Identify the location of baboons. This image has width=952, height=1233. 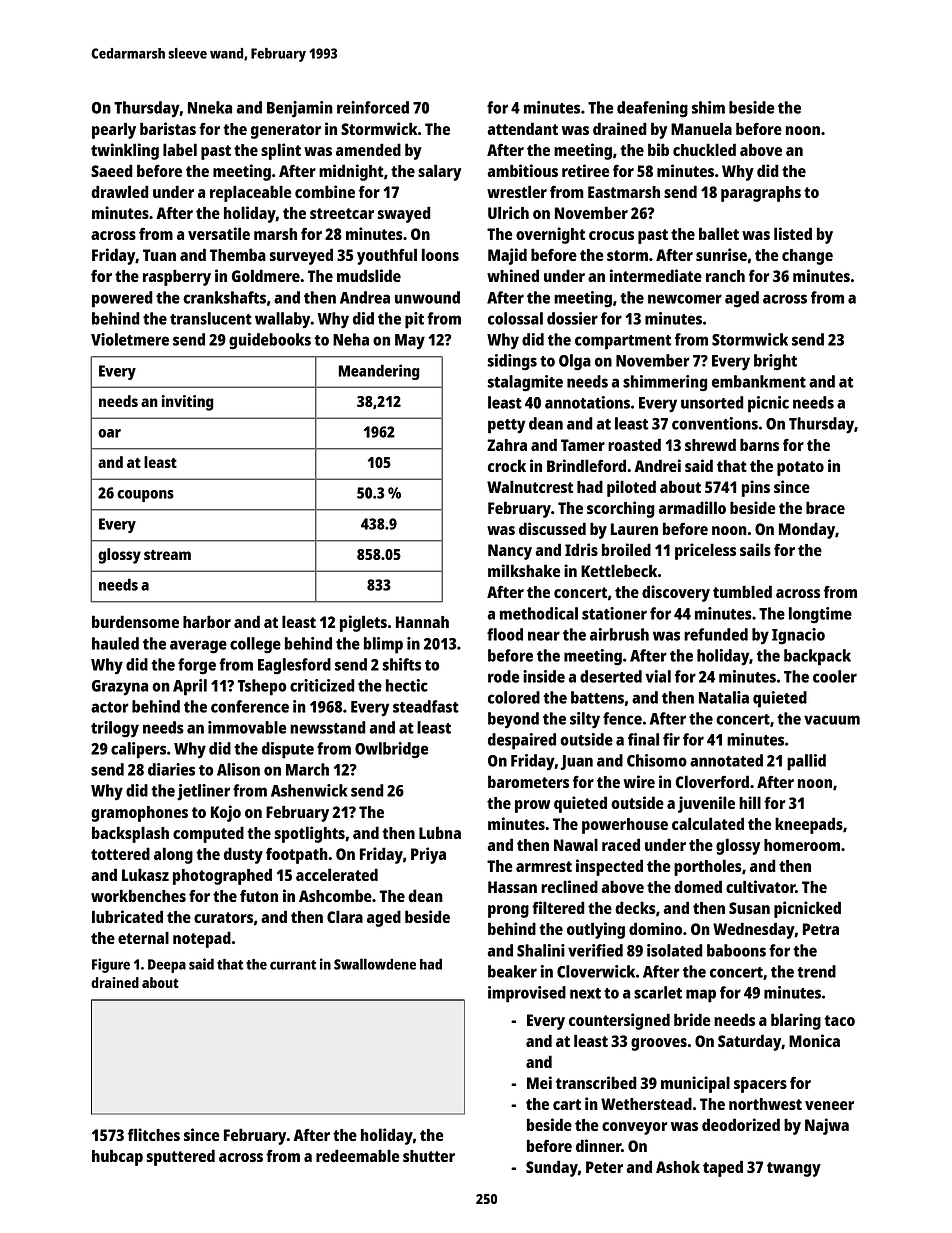
(736, 950).
